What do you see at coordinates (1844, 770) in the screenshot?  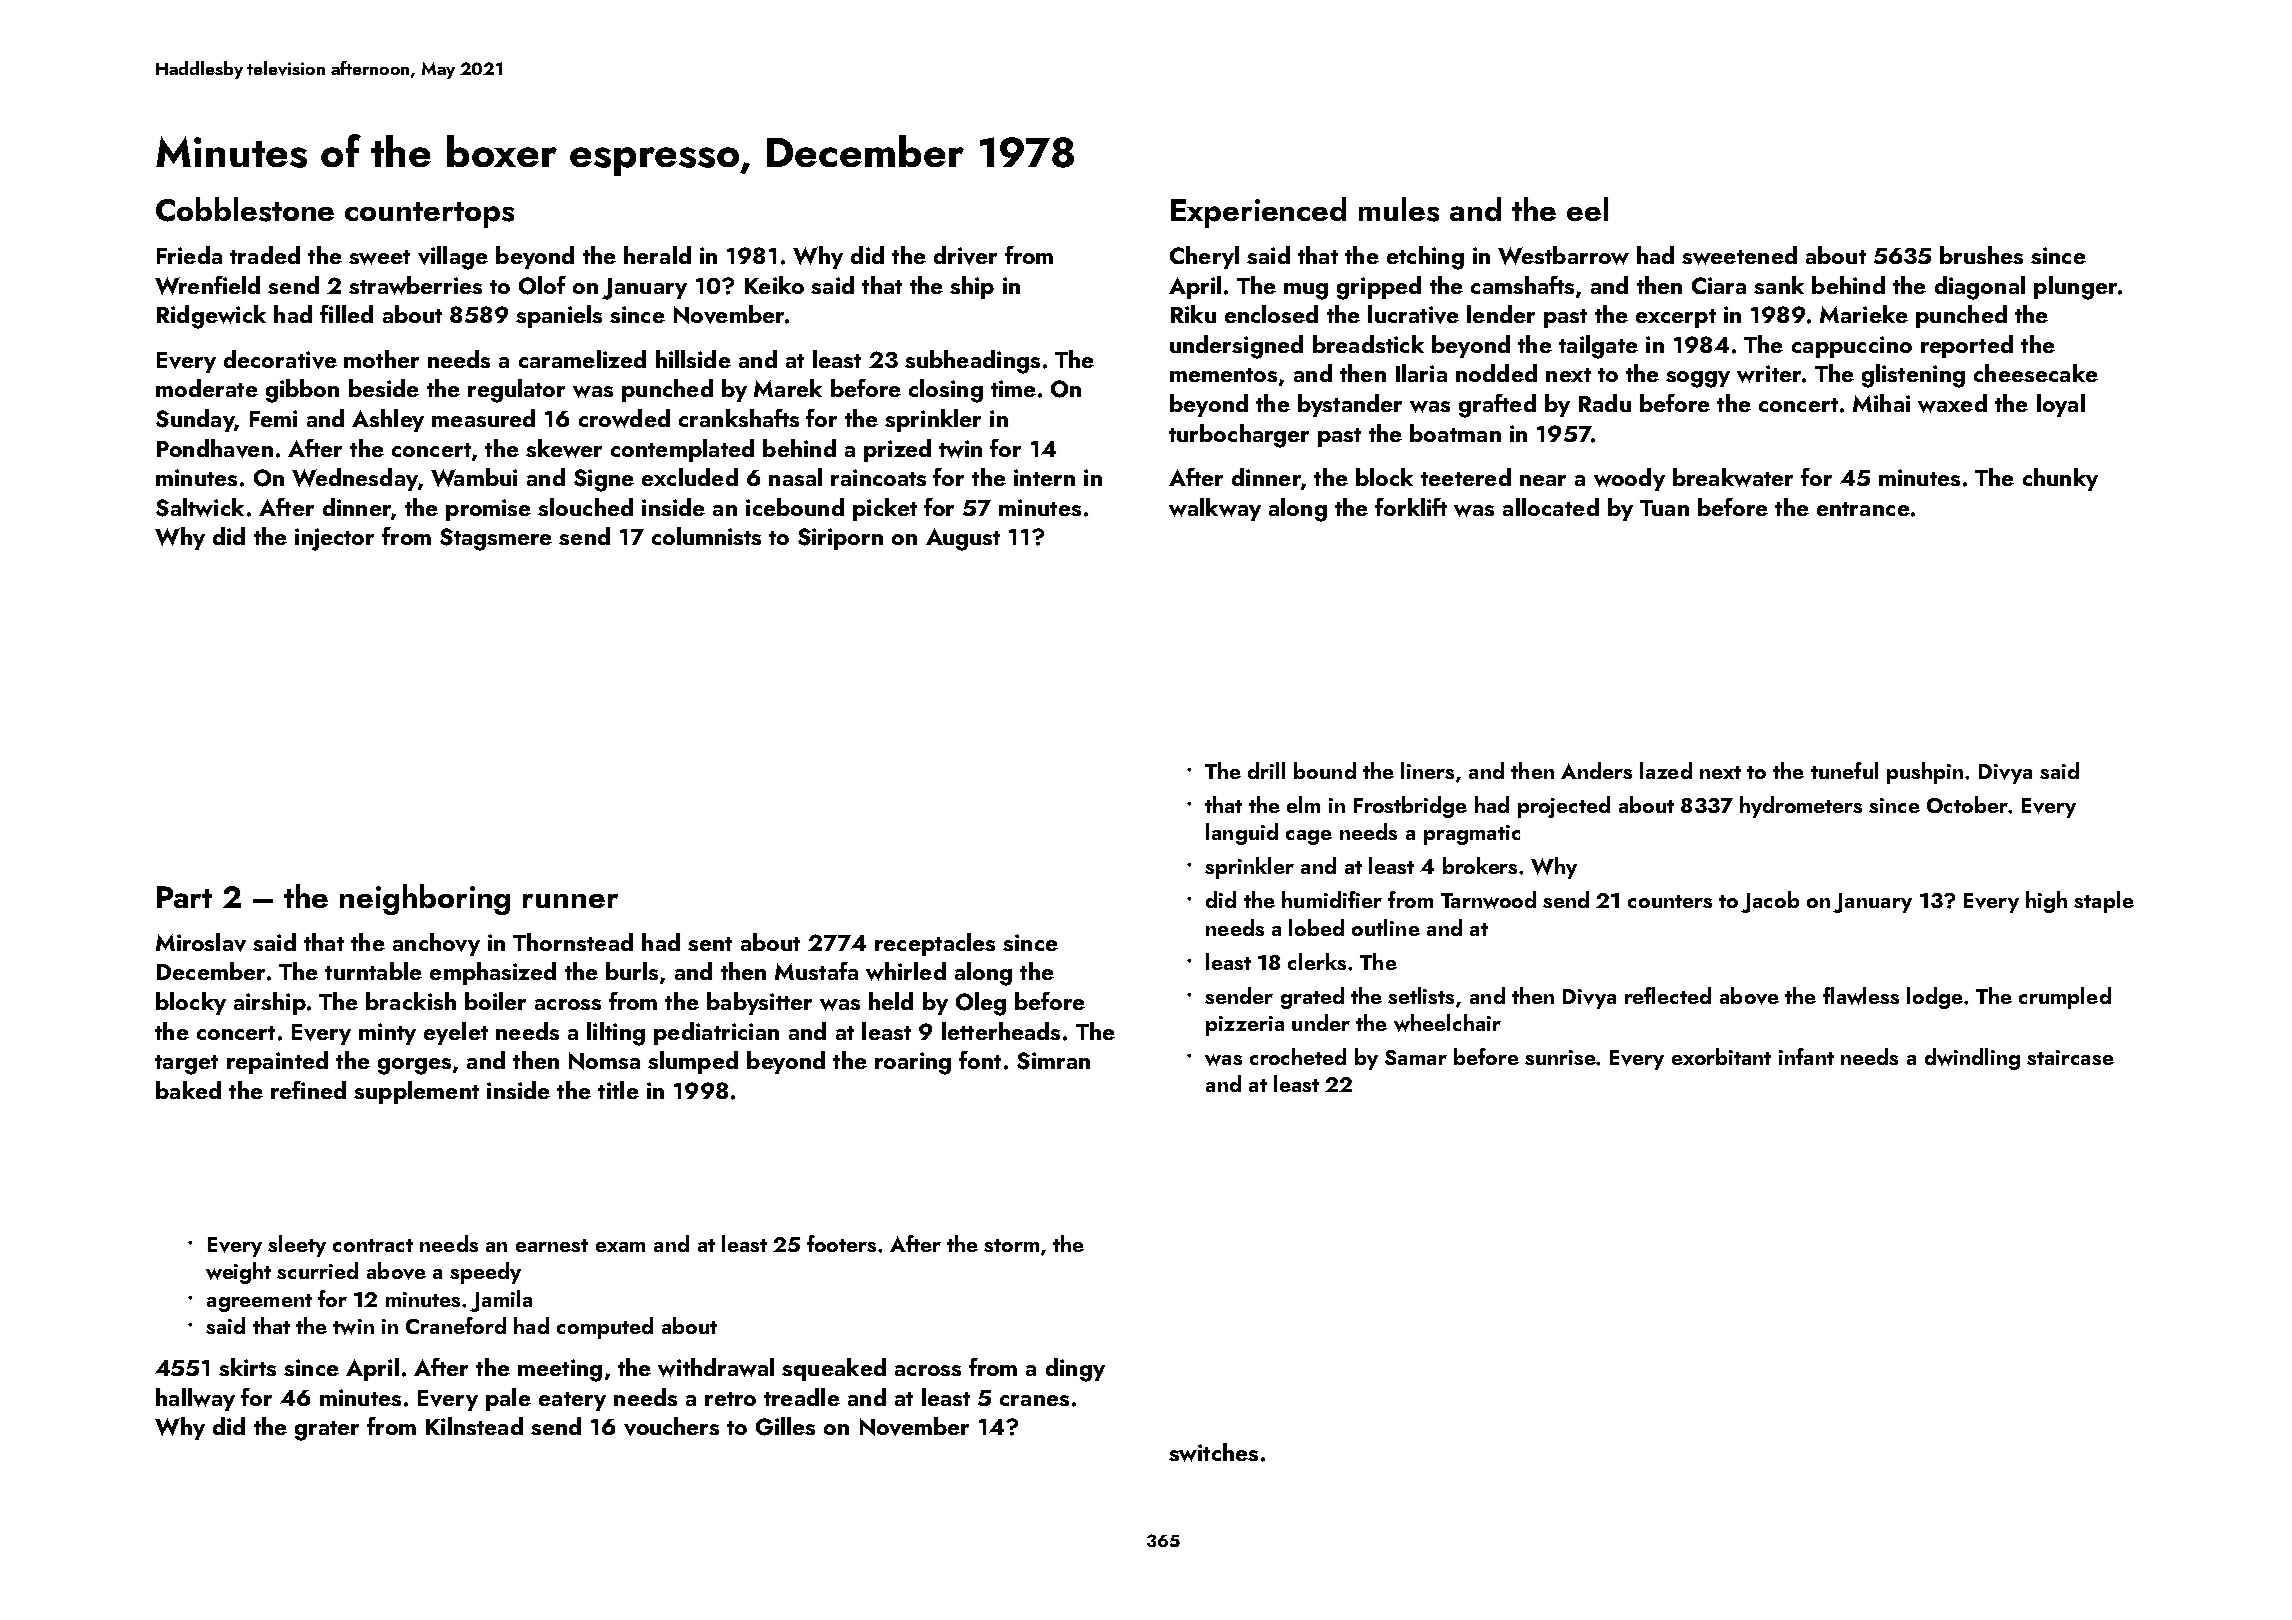 I see `tuneful` at bounding box center [1844, 770].
